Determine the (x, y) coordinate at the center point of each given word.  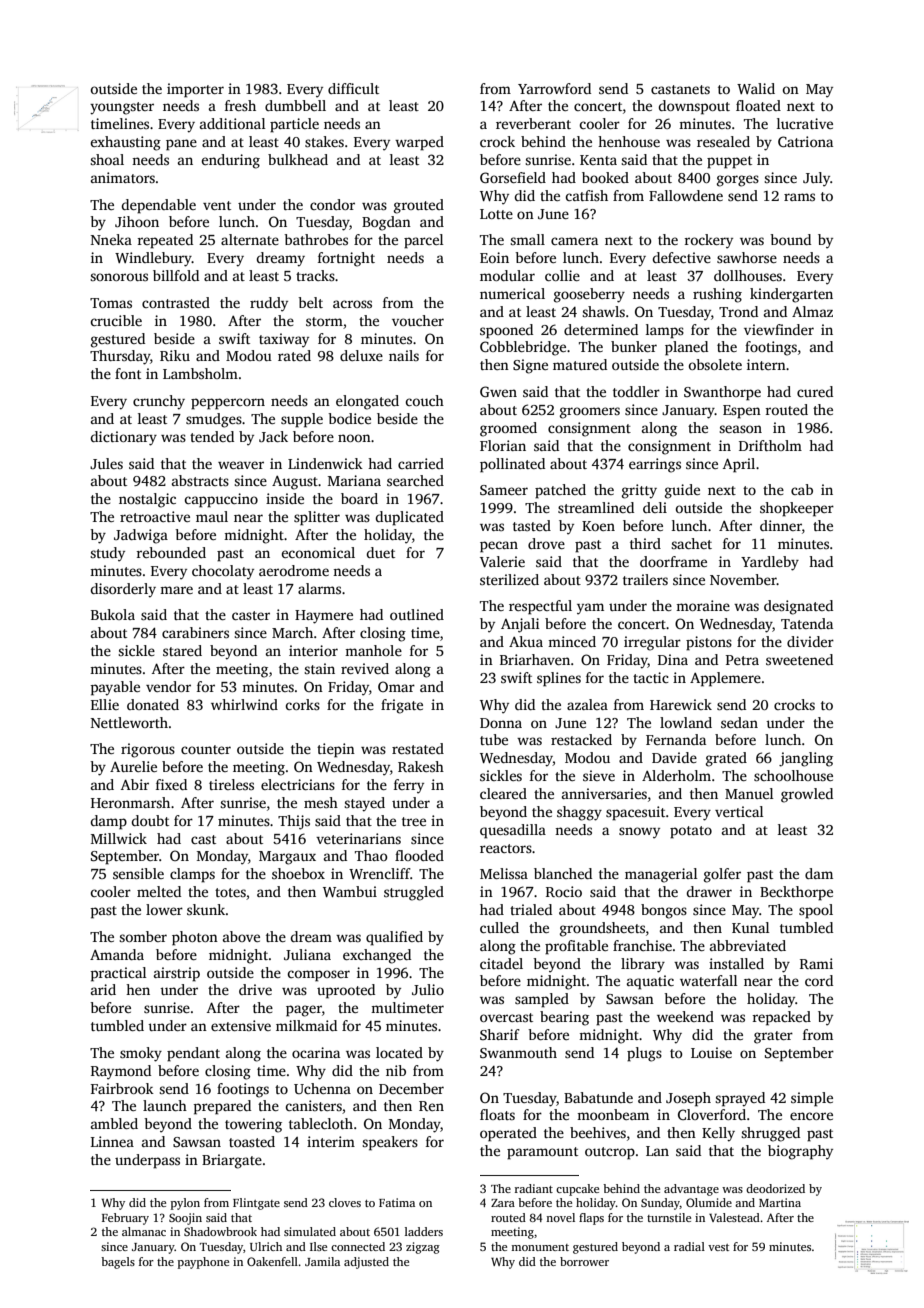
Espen (742, 412)
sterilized (509, 579)
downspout (694, 107)
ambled (114, 1123)
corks (302, 704)
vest (718, 1247)
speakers (390, 1143)
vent (217, 205)
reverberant (533, 123)
